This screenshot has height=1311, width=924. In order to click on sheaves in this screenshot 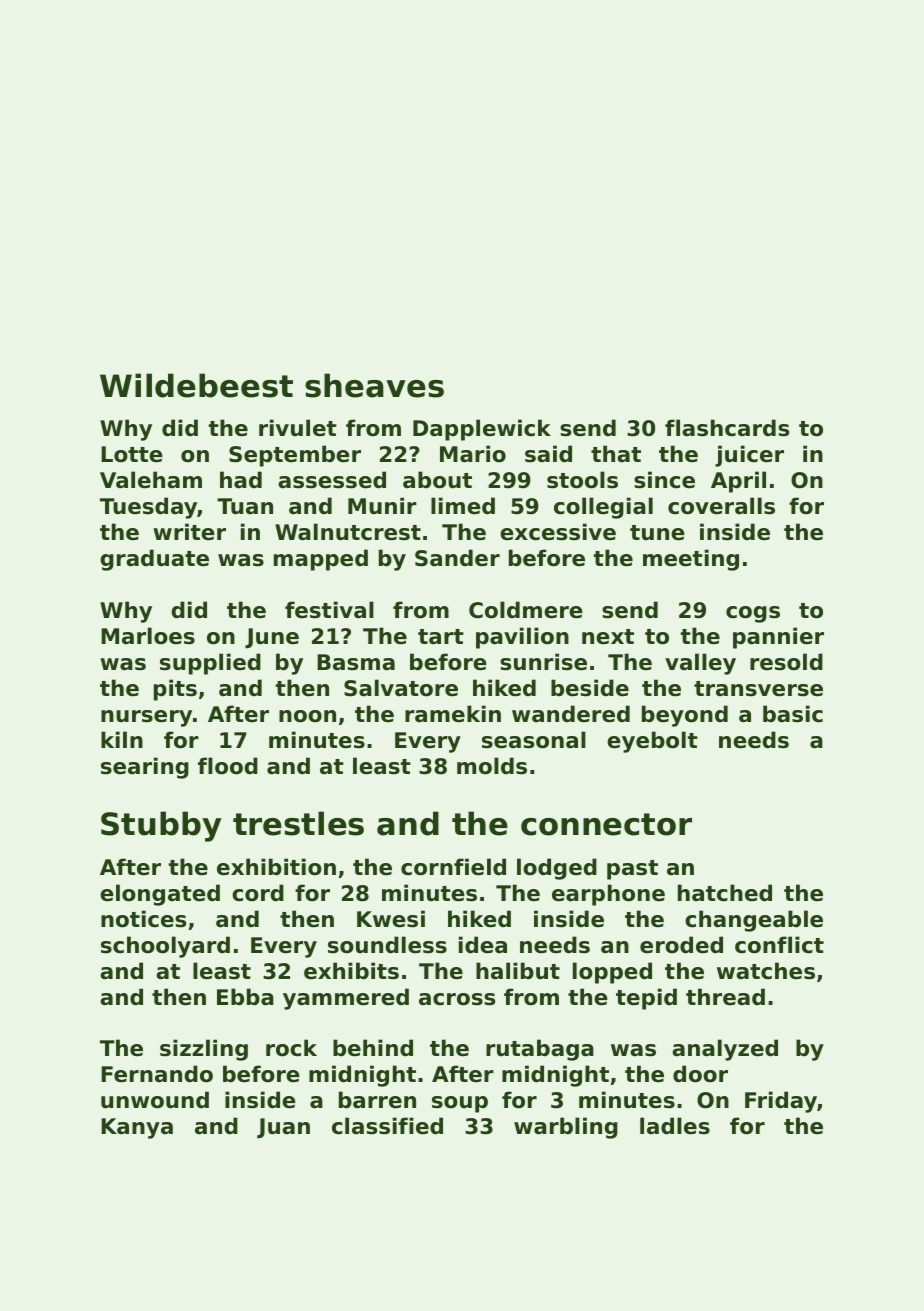, I will do `click(374, 385)`.
